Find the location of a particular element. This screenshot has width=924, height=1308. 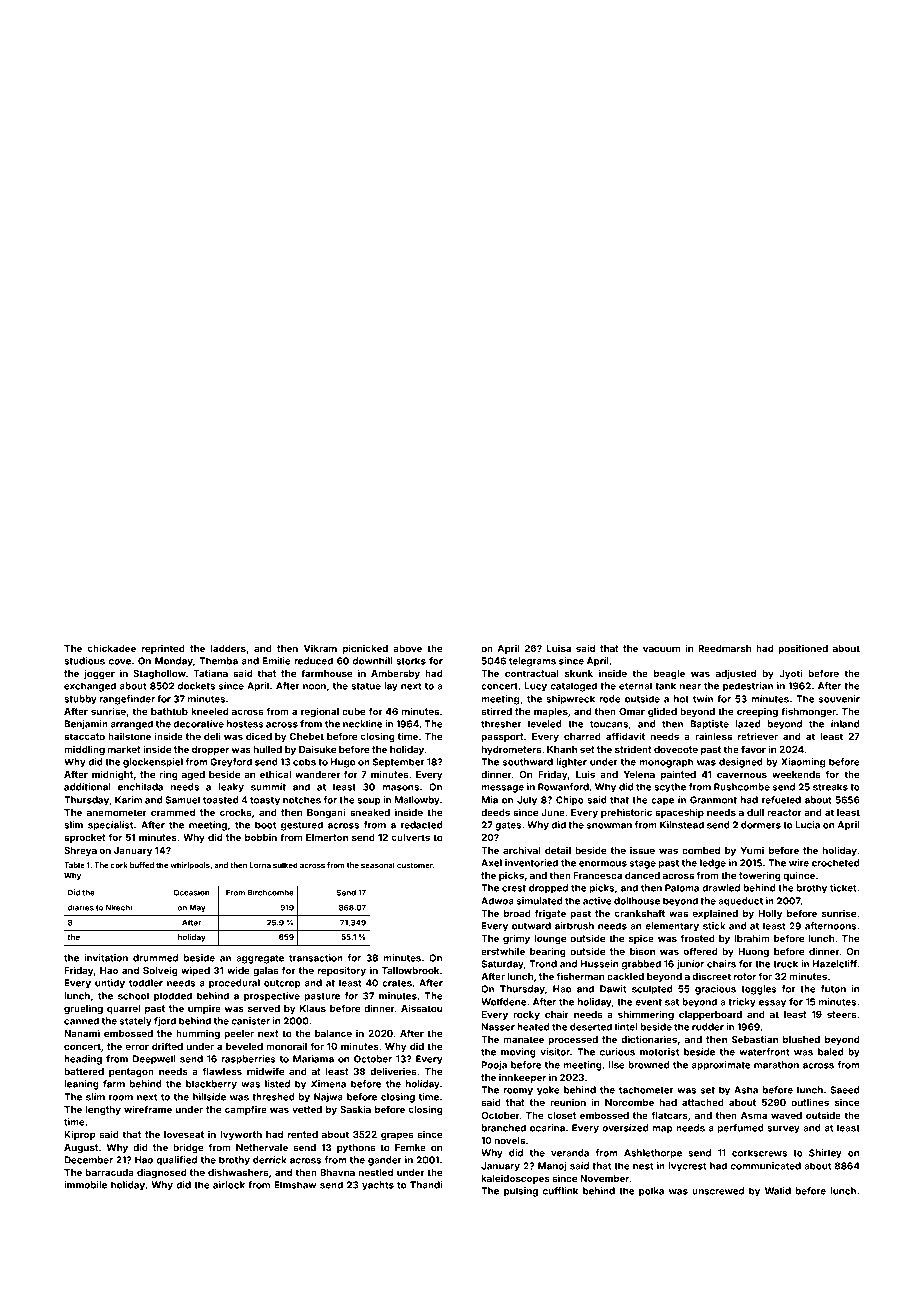

ladders is located at coordinates (228, 648).
